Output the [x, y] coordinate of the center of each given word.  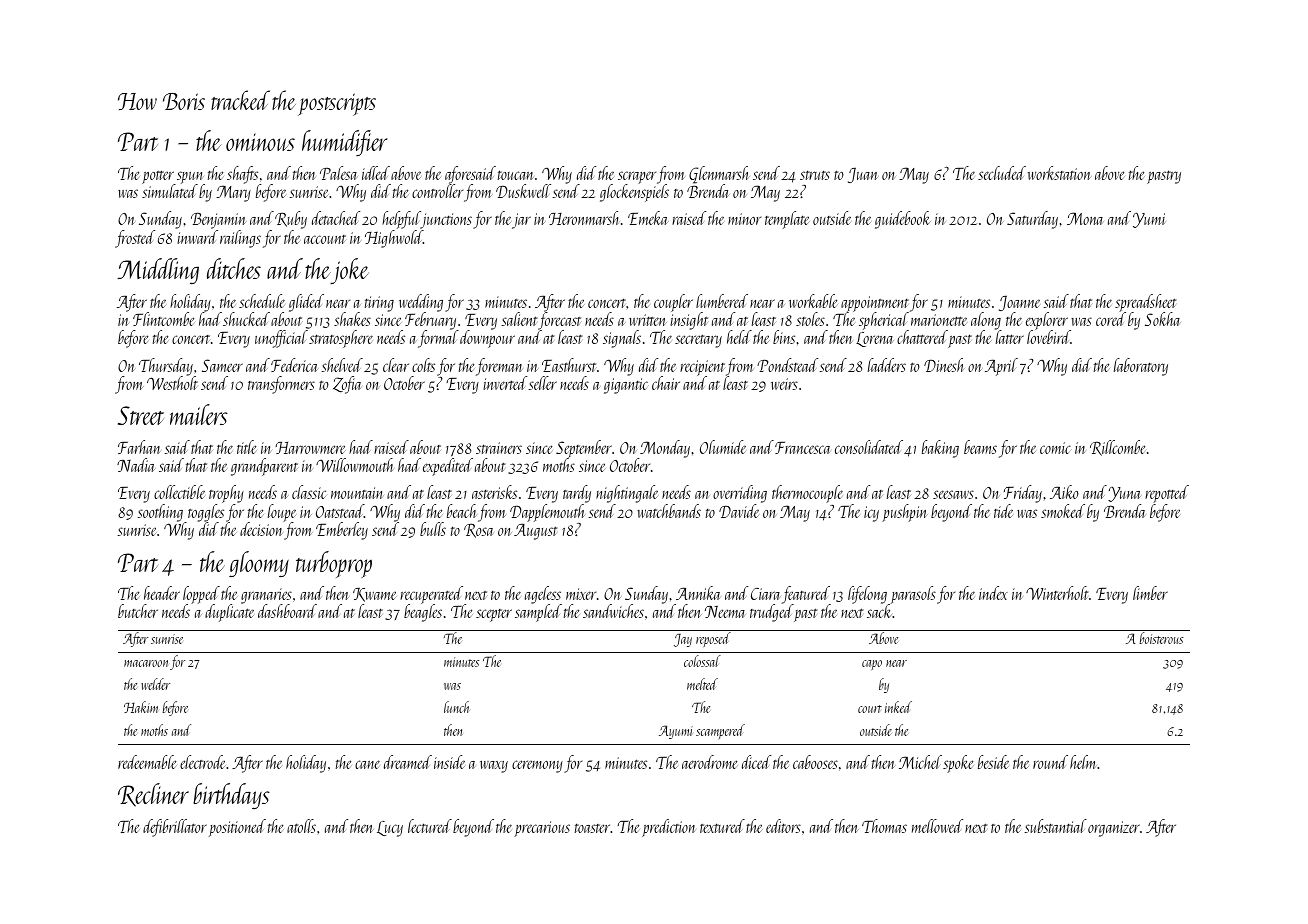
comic [1055, 448]
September [584, 449]
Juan [863, 175]
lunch [456, 707]
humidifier [344, 143]
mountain [357, 493]
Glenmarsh [719, 175]
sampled [538, 613]
